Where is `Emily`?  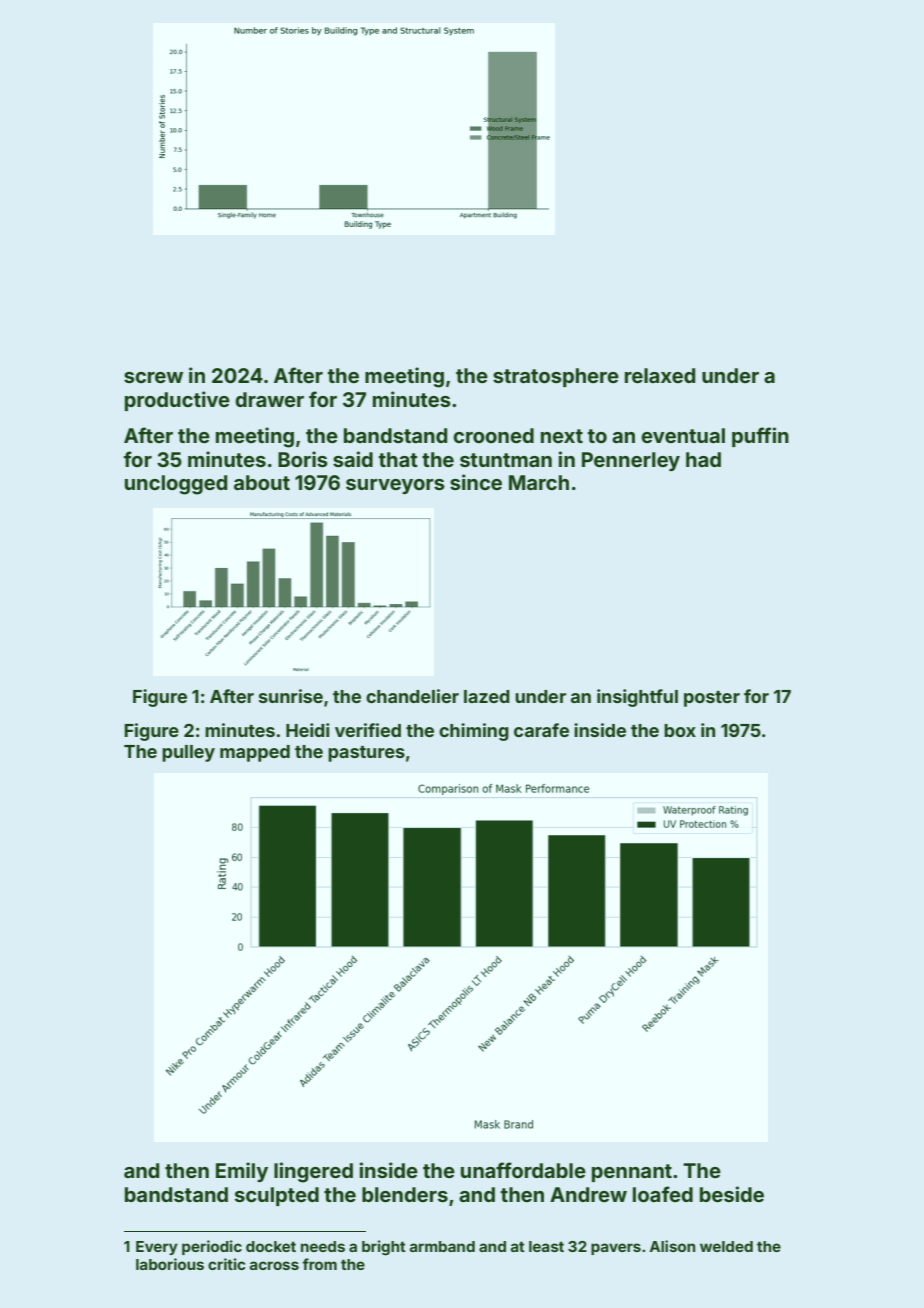
Emily is located at coordinates (242, 1172).
